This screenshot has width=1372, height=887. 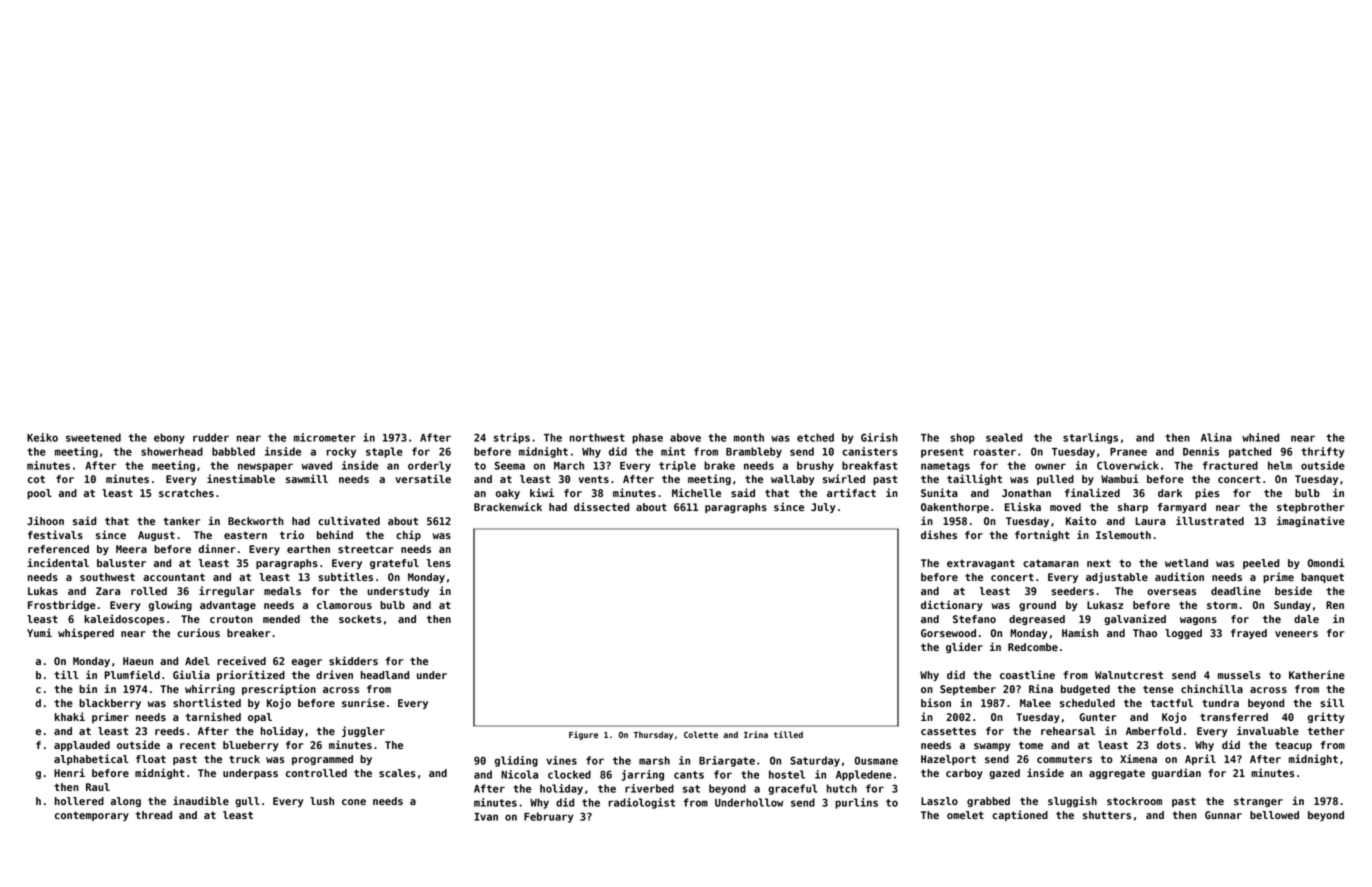 I want to click on peeled, so click(x=1261, y=564).
